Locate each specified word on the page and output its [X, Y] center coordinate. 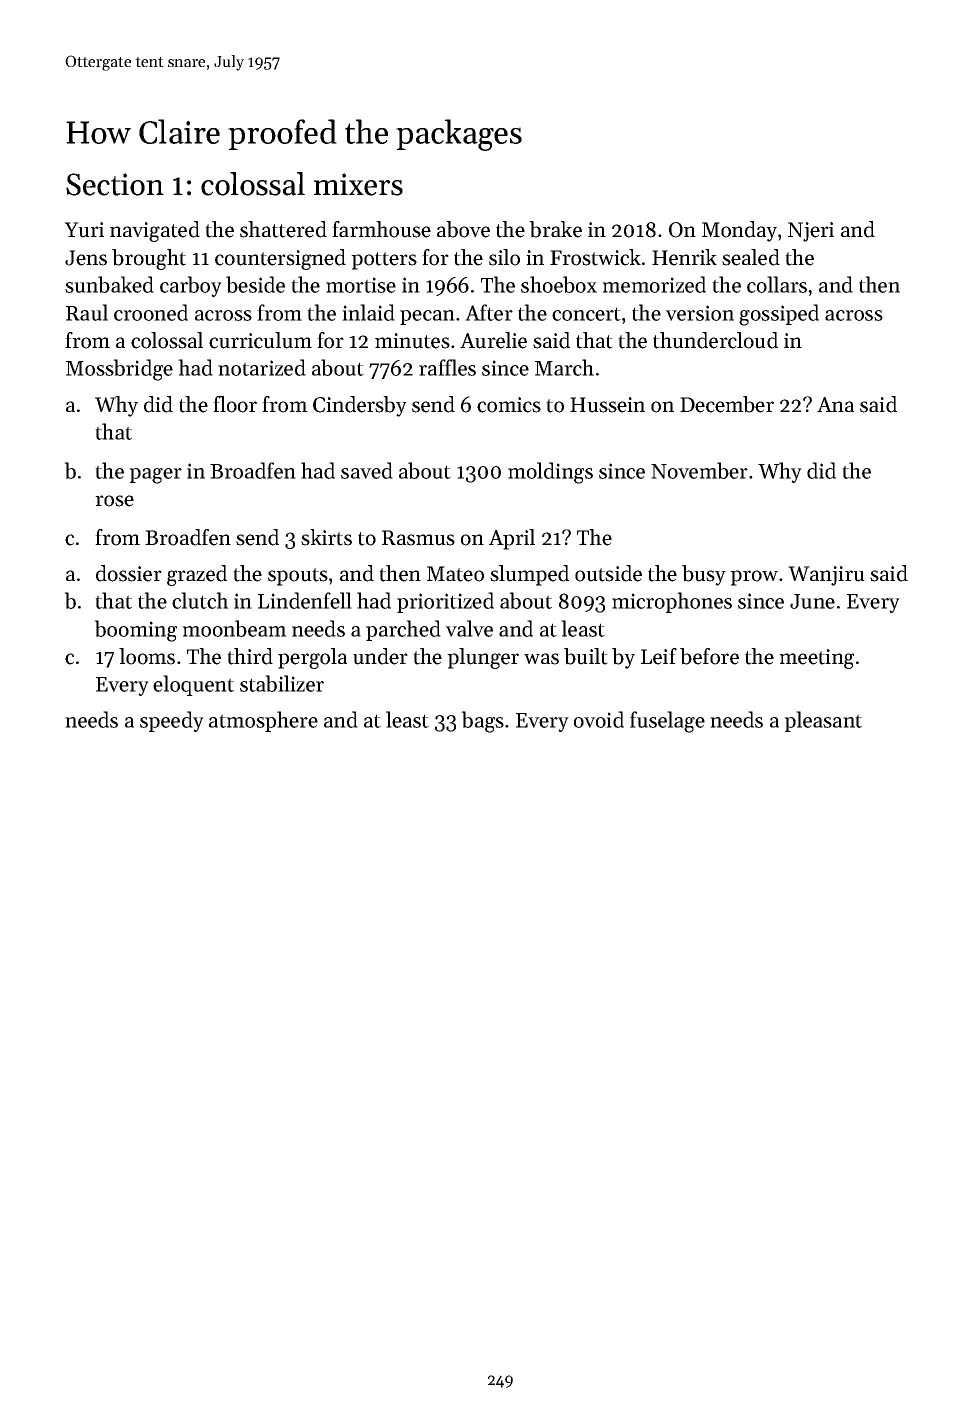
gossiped [779, 315]
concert [586, 314]
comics [509, 405]
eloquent [193, 685]
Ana [835, 404]
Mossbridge [119, 370]
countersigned [280, 259]
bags [482, 722]
